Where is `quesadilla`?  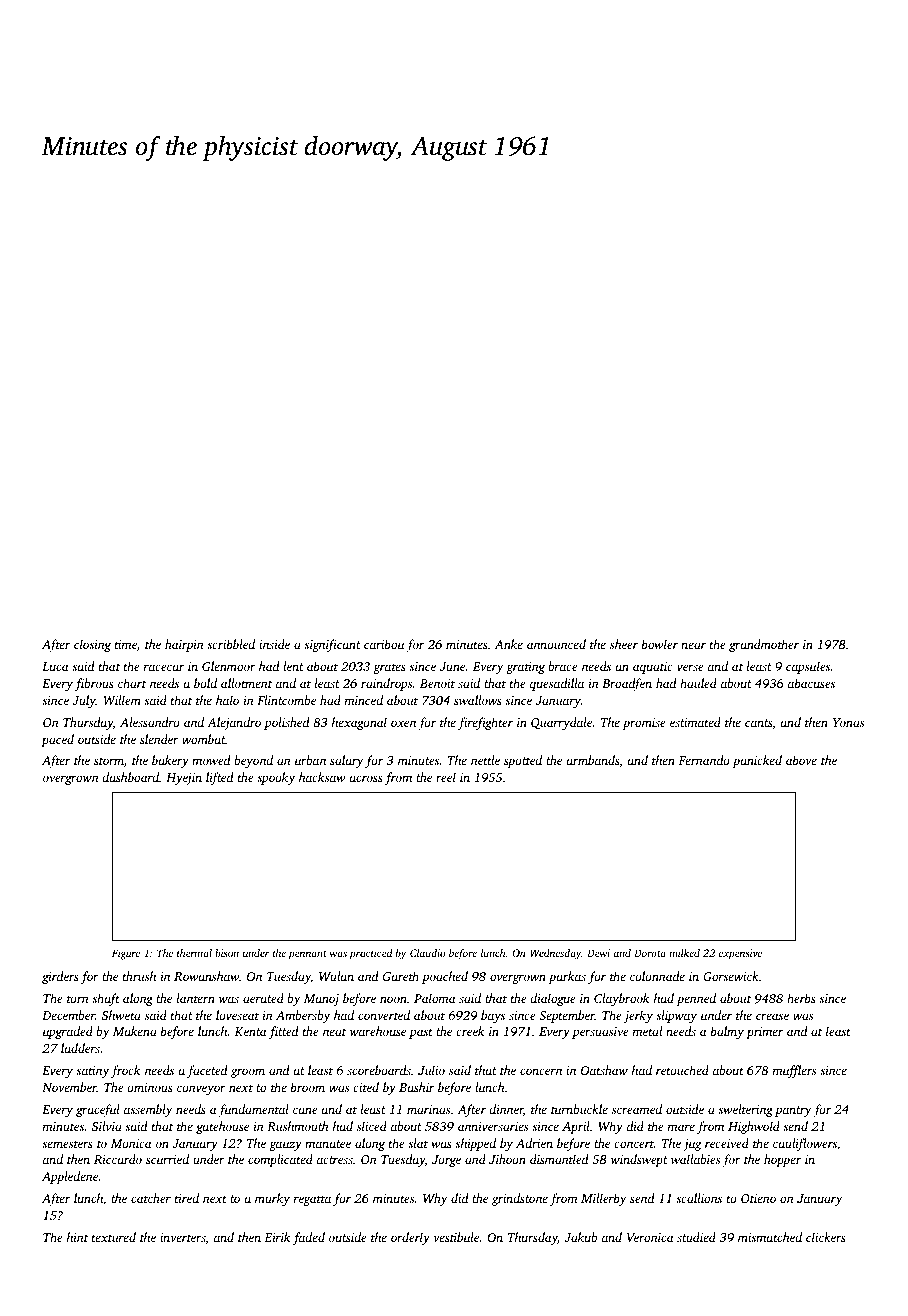
quesadilla is located at coordinates (557, 684).
